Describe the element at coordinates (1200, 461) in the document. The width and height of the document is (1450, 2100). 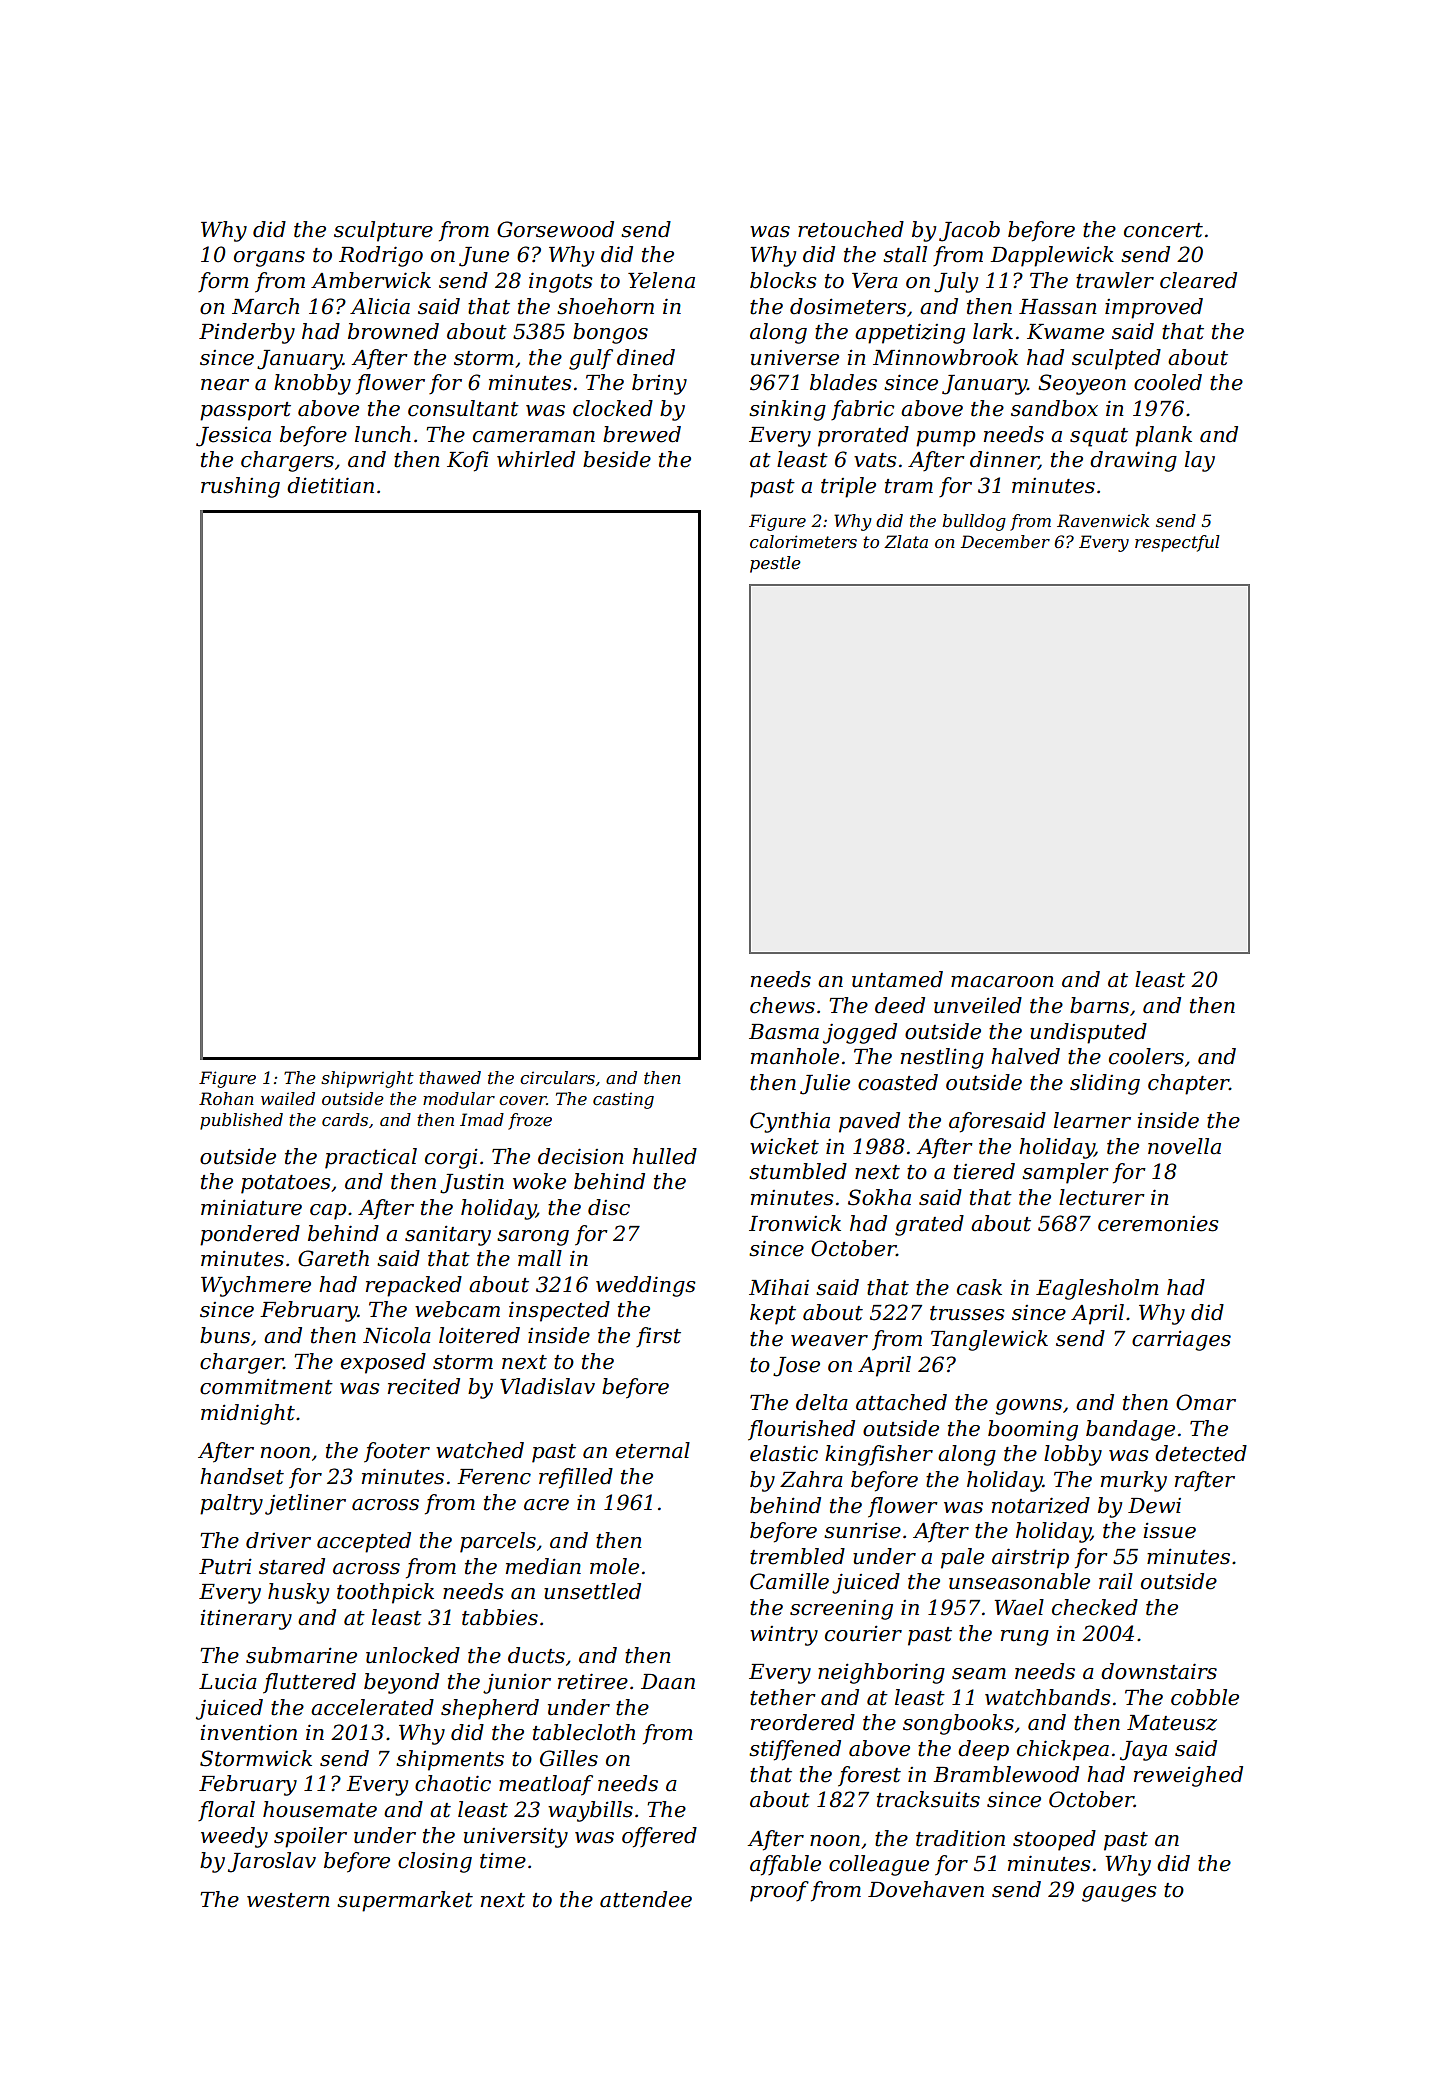
I see `lay` at that location.
